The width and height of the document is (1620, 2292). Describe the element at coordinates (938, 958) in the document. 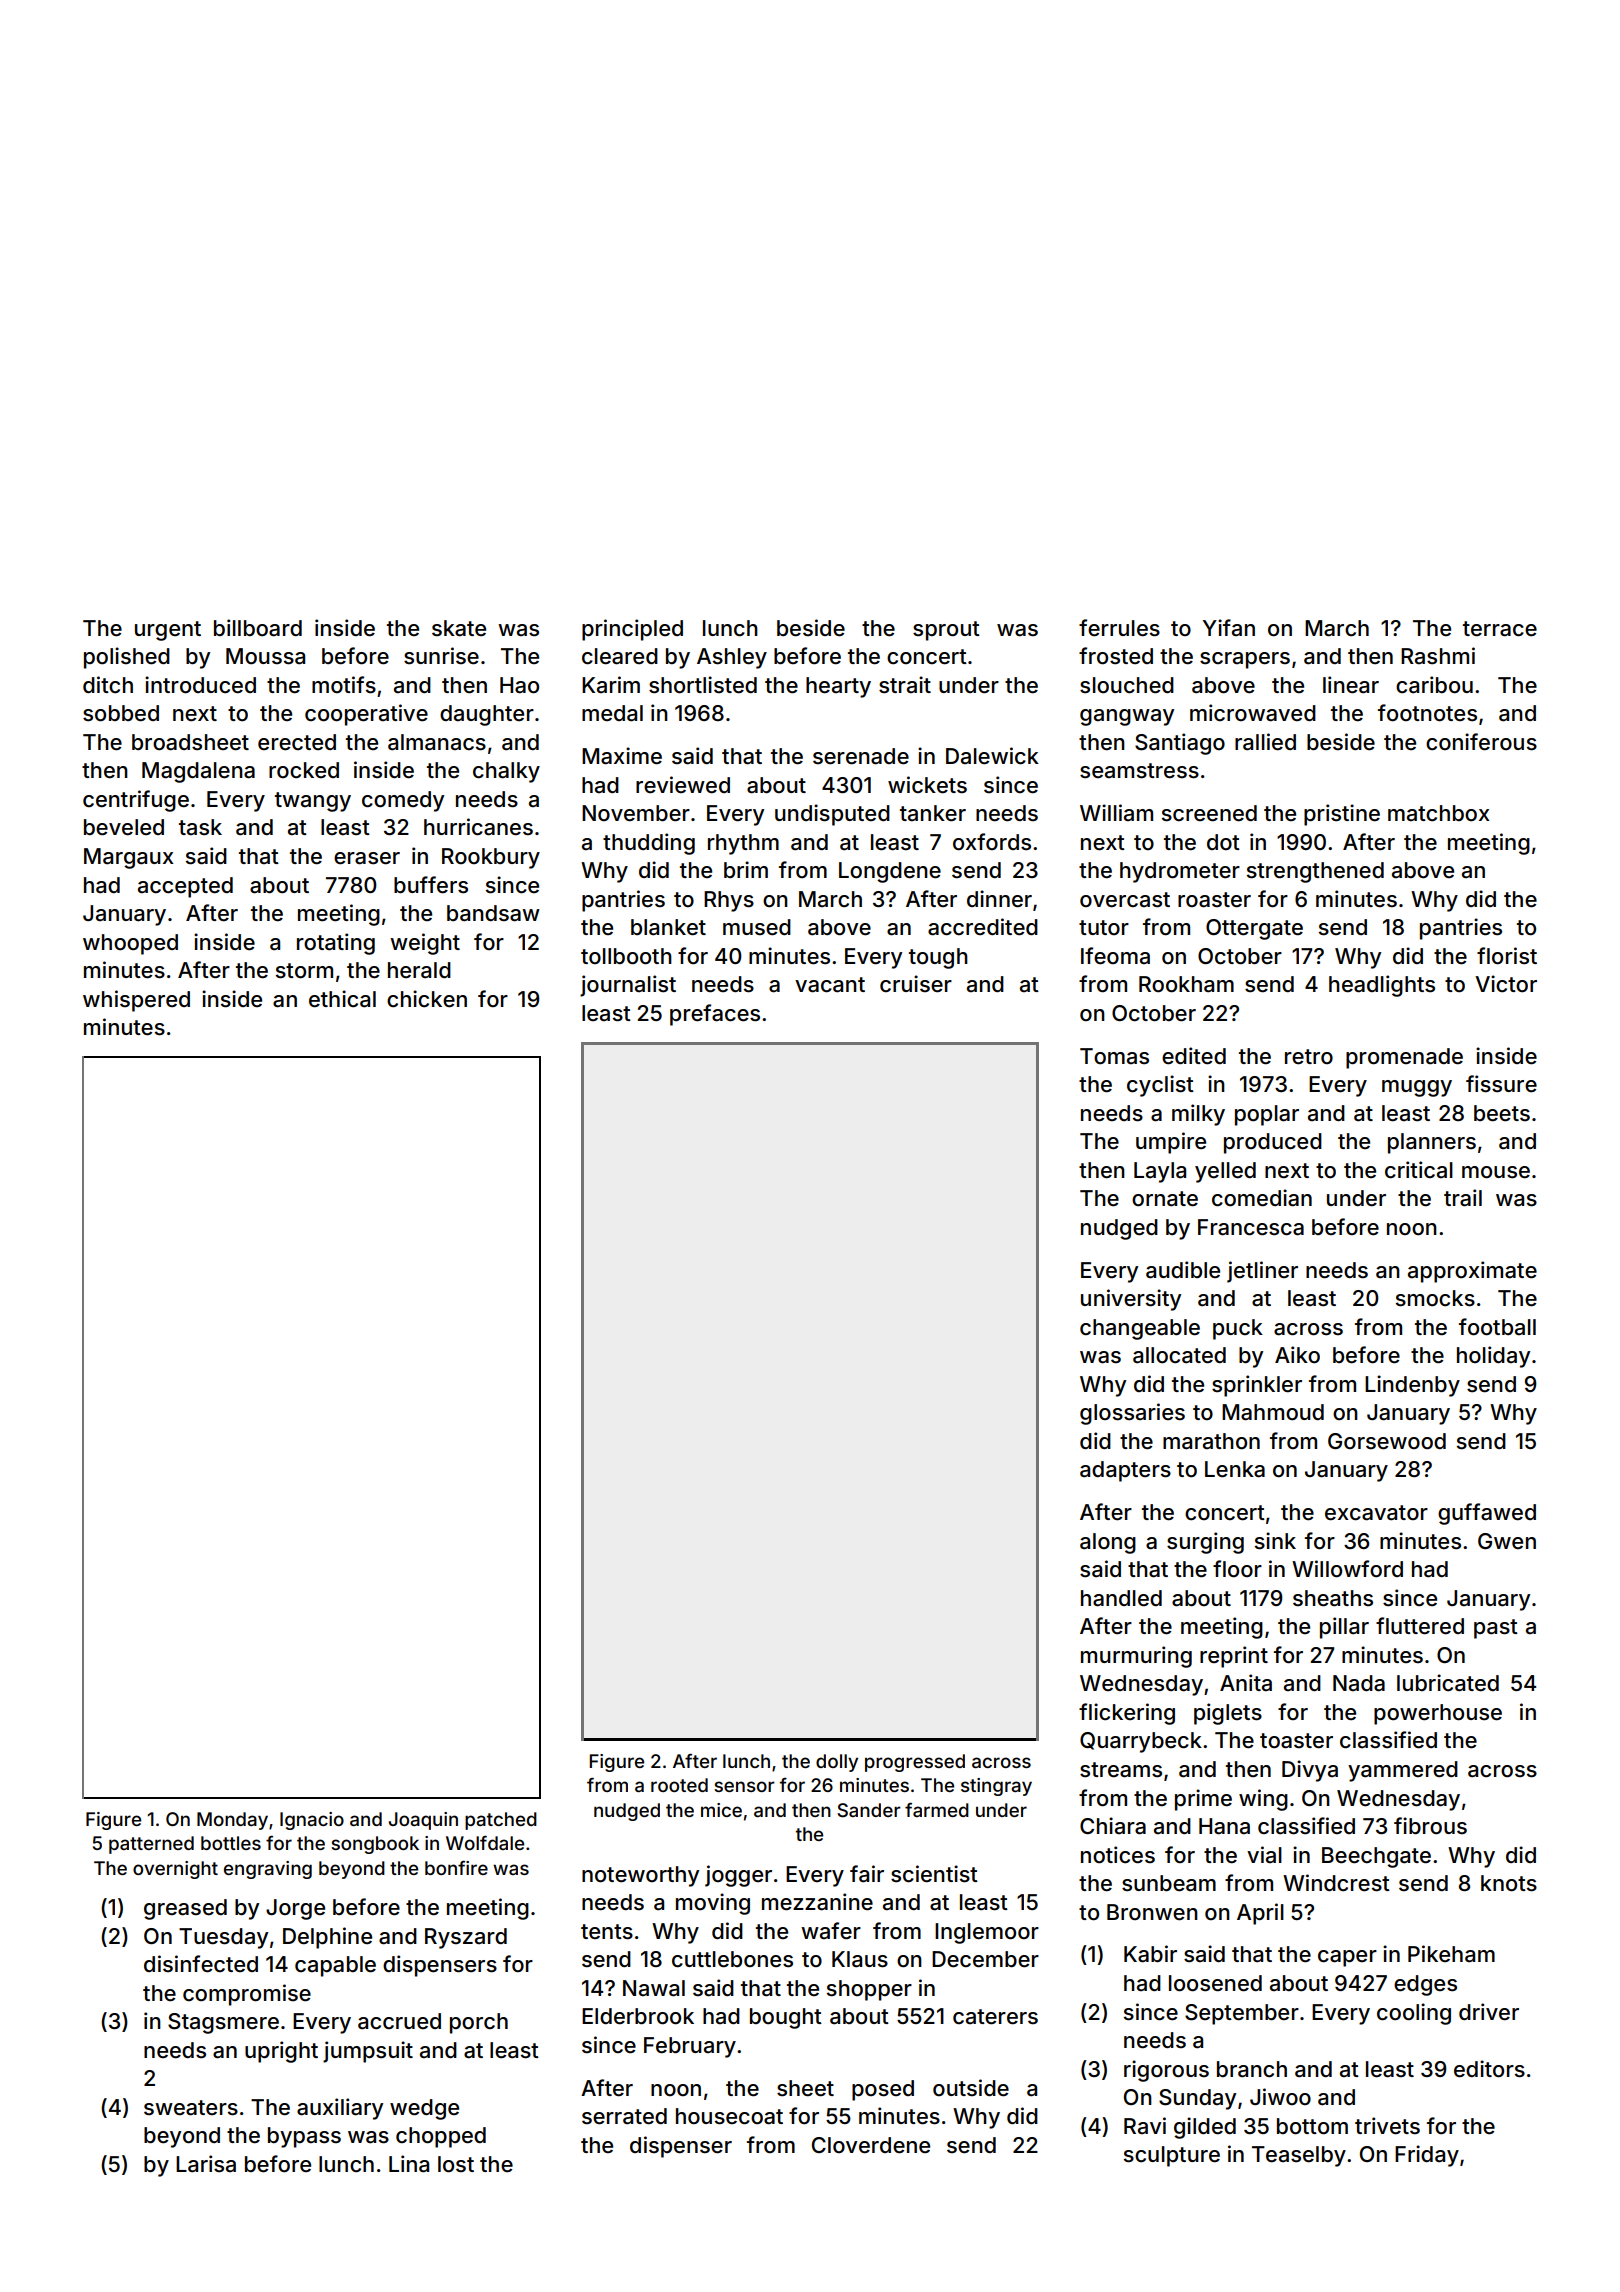

I see `tough` at that location.
